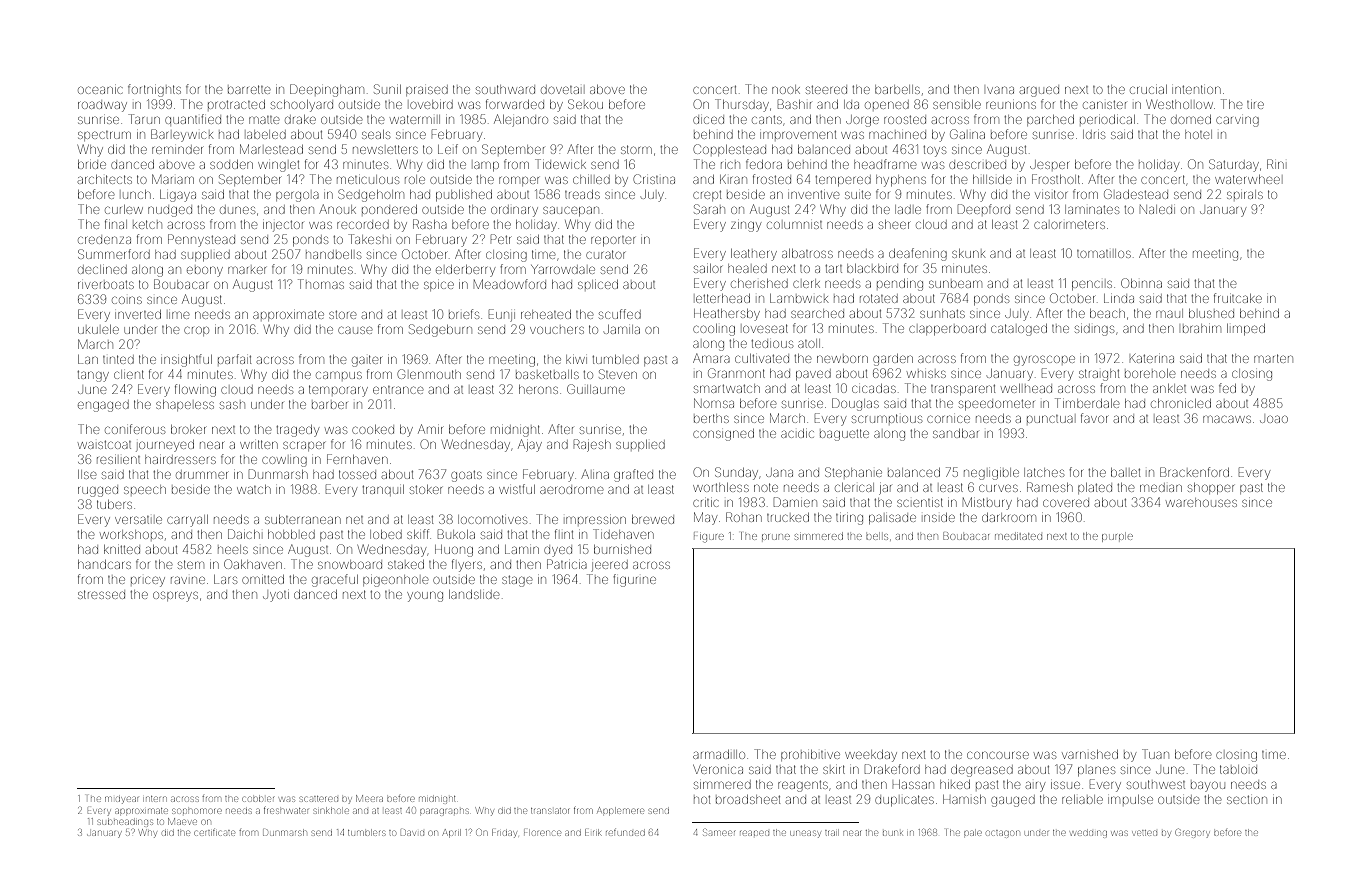 Image resolution: width=1372 pixels, height=887 pixels. Describe the element at coordinates (406, 564) in the page. I see `staked` at that location.
